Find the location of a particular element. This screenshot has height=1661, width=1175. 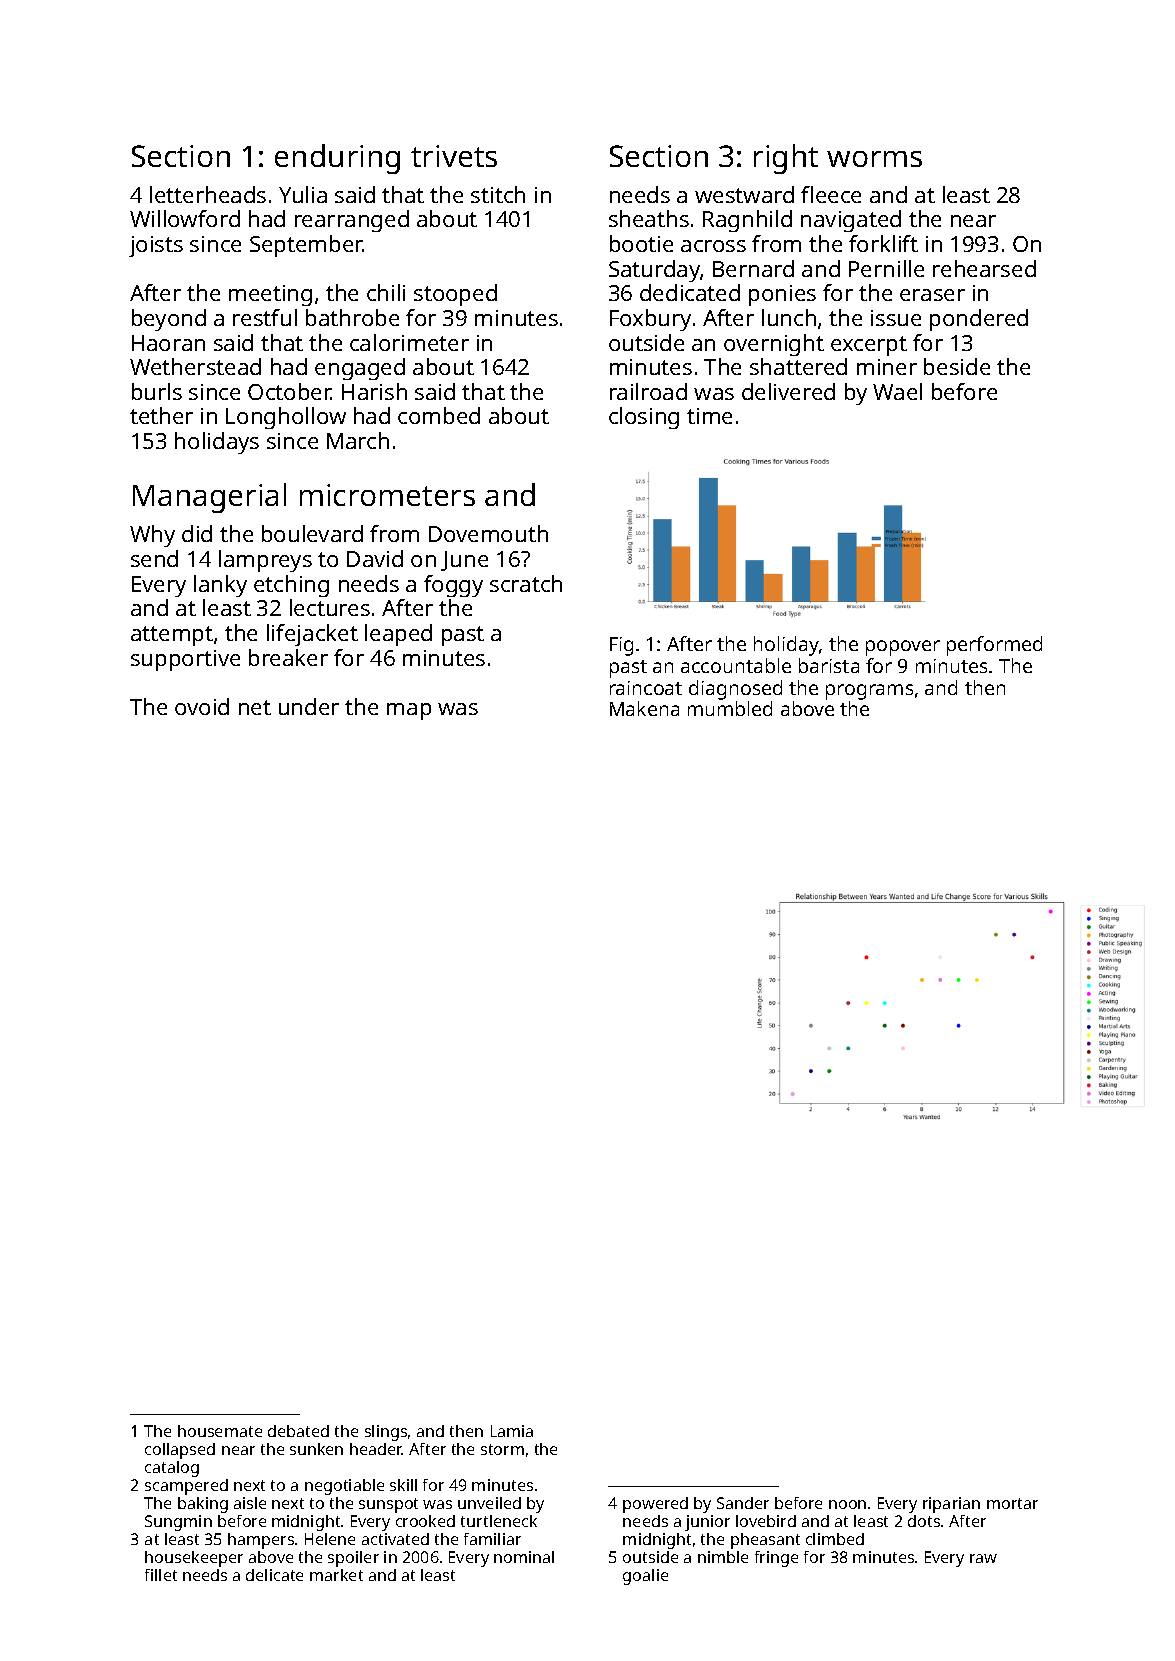

fillet is located at coordinates (161, 1575).
